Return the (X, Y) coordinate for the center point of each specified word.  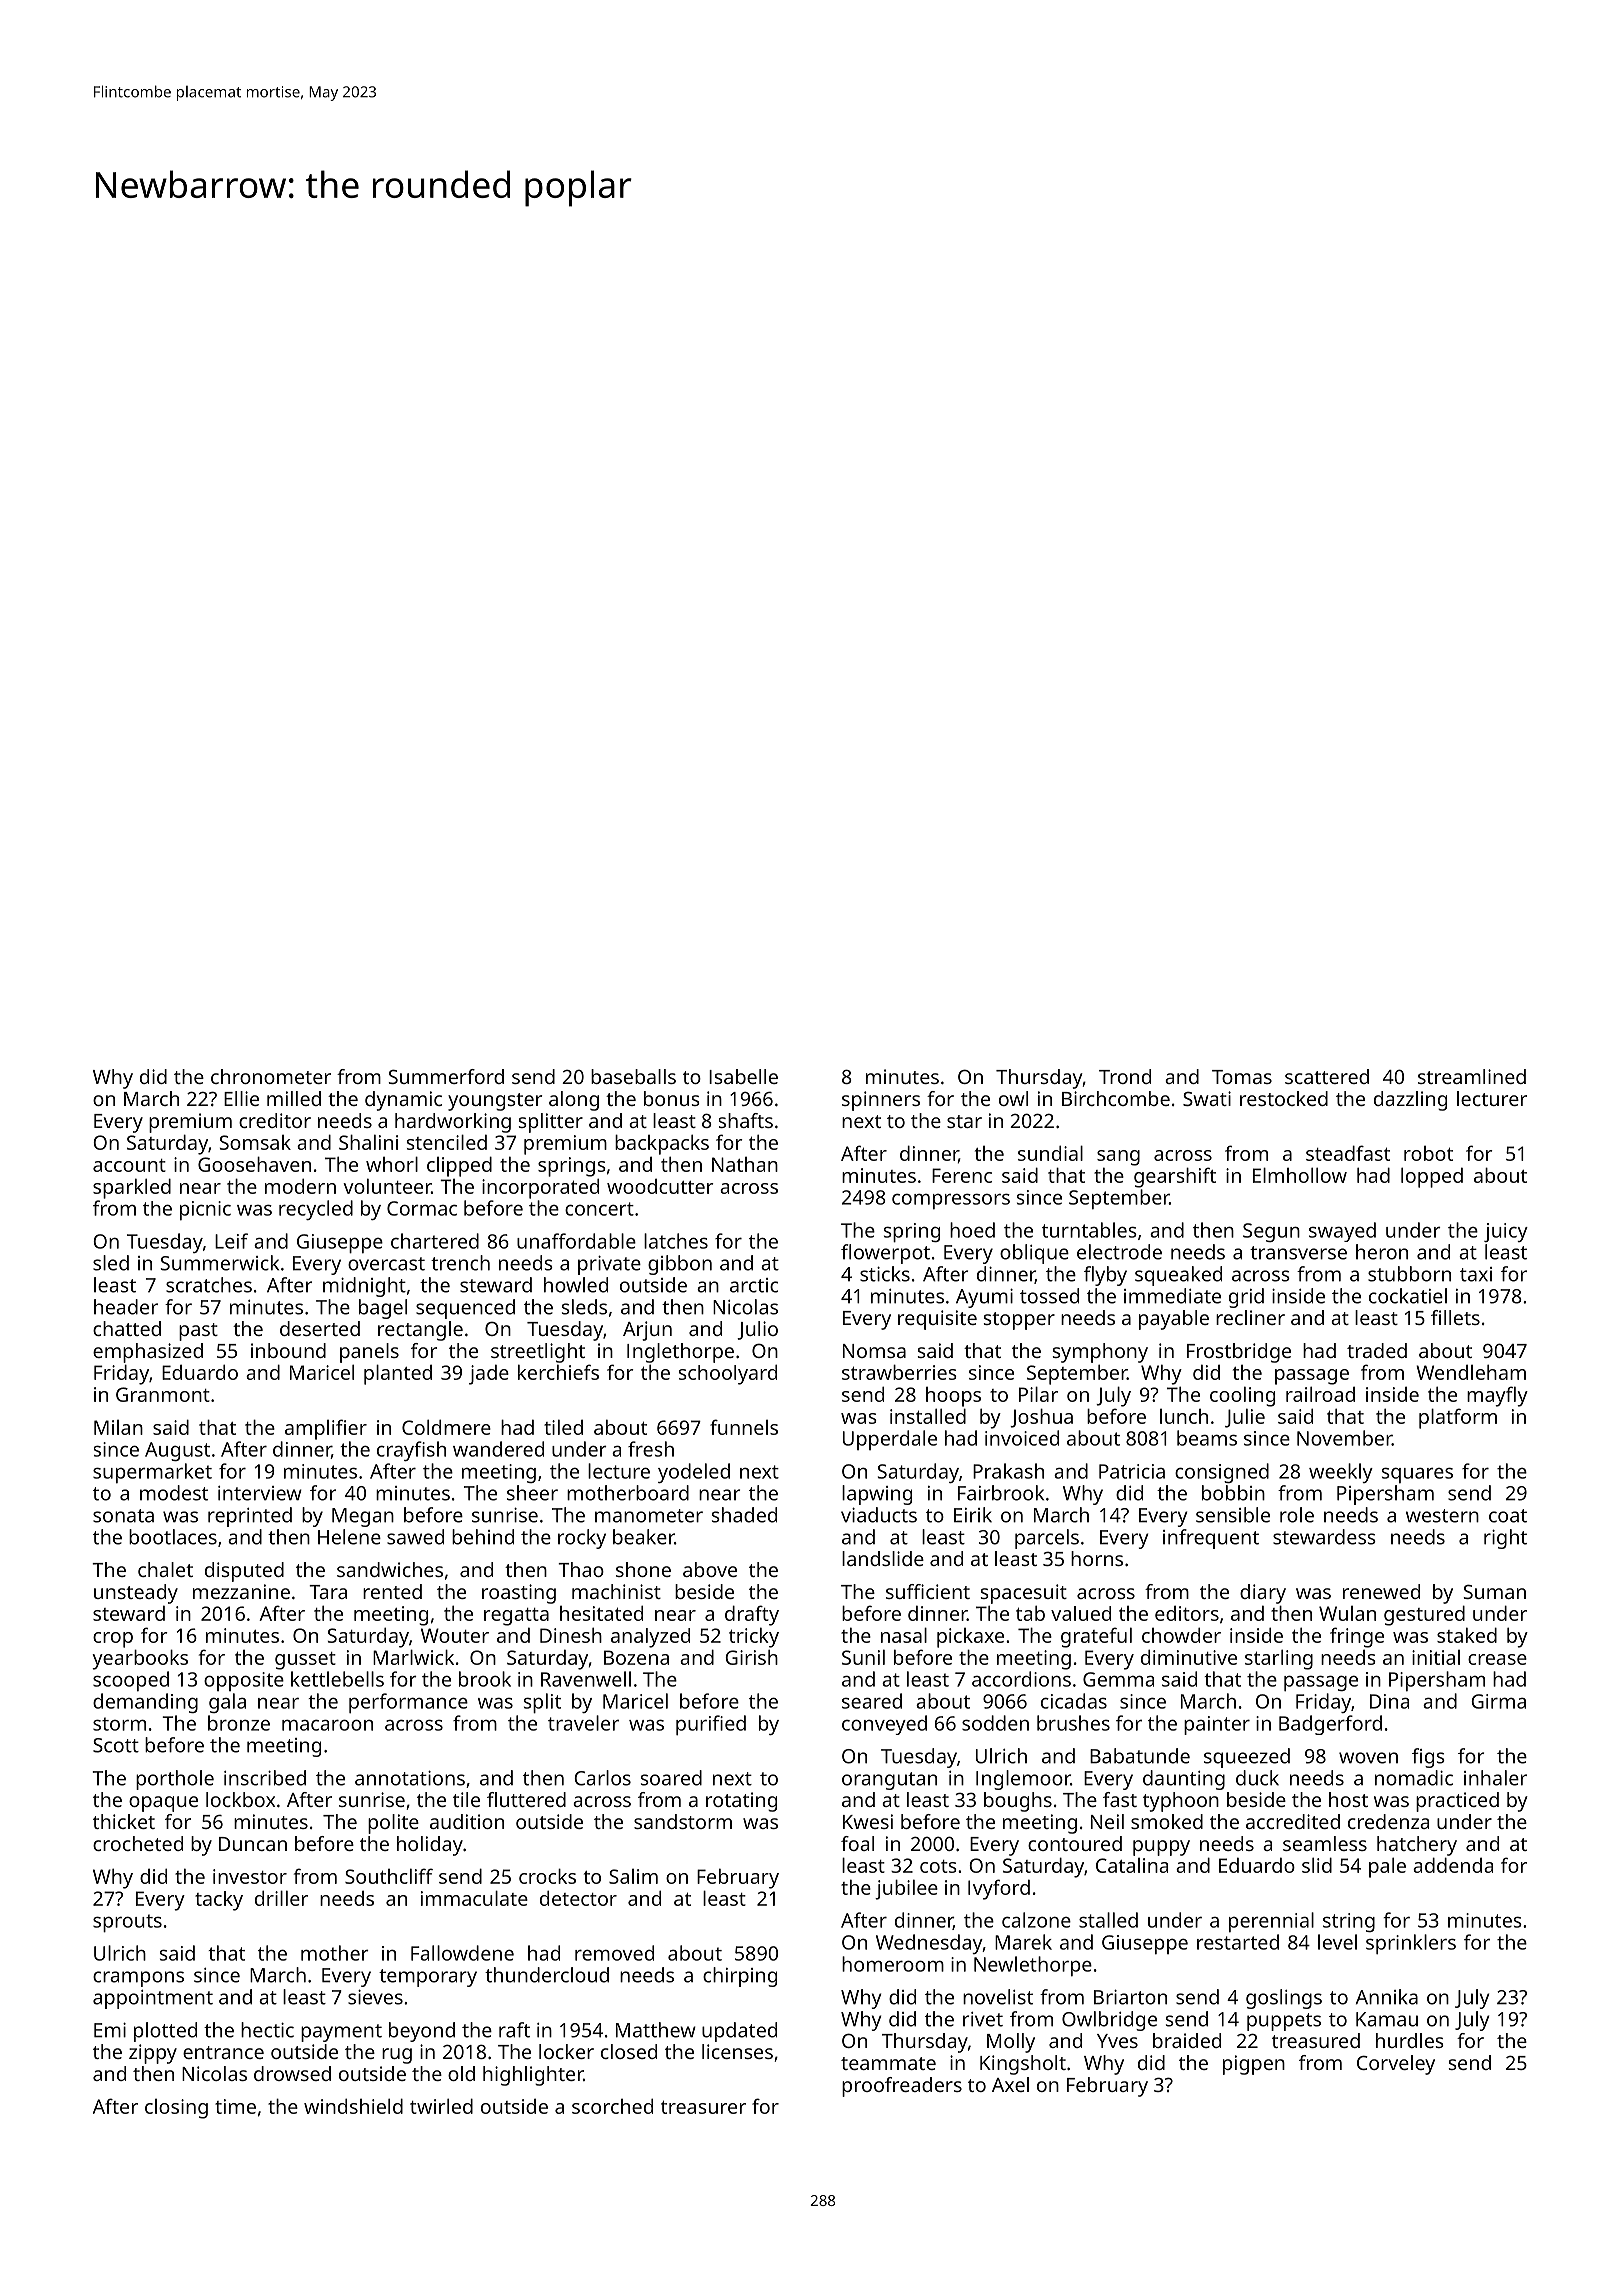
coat (1508, 1516)
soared (671, 1778)
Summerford (446, 1076)
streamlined (1472, 1076)
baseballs (633, 1076)
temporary (428, 1978)
